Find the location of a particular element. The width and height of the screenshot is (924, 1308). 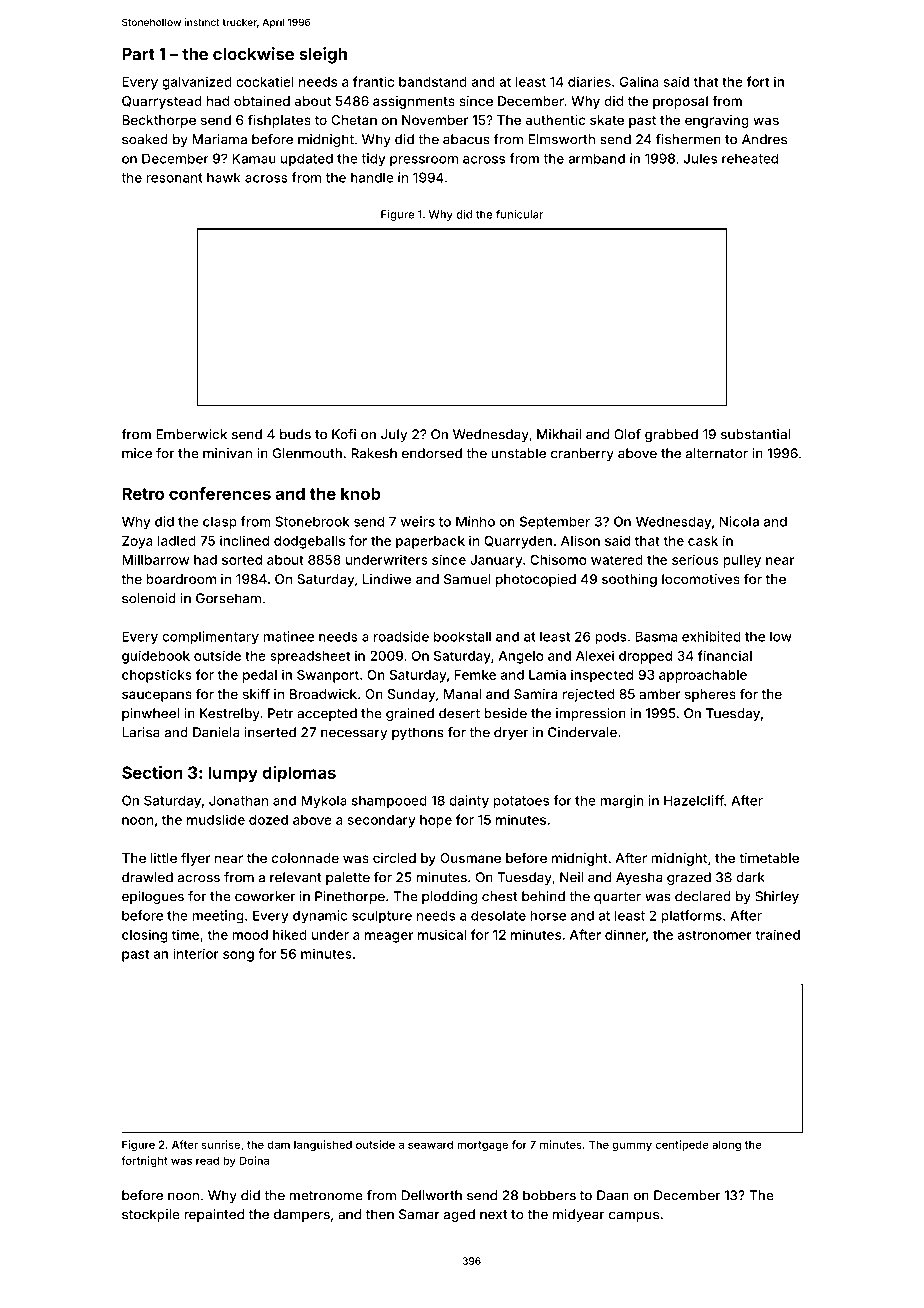

galvanized is located at coordinates (197, 83).
